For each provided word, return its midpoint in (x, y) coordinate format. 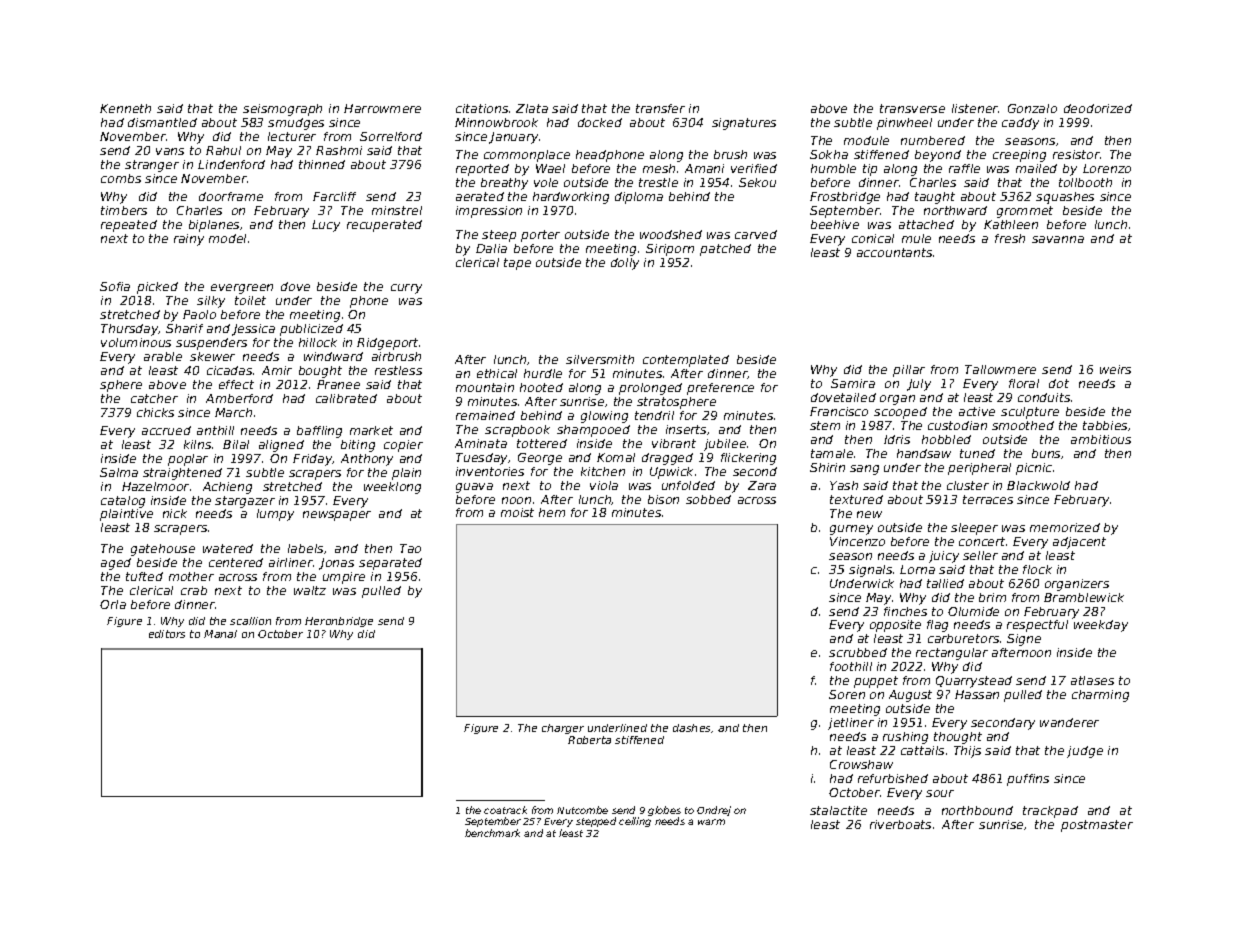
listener (975, 108)
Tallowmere (1000, 369)
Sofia (115, 286)
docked (600, 122)
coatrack (505, 810)
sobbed (708, 499)
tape (517, 264)
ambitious (1101, 439)
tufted (144, 576)
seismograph (282, 110)
